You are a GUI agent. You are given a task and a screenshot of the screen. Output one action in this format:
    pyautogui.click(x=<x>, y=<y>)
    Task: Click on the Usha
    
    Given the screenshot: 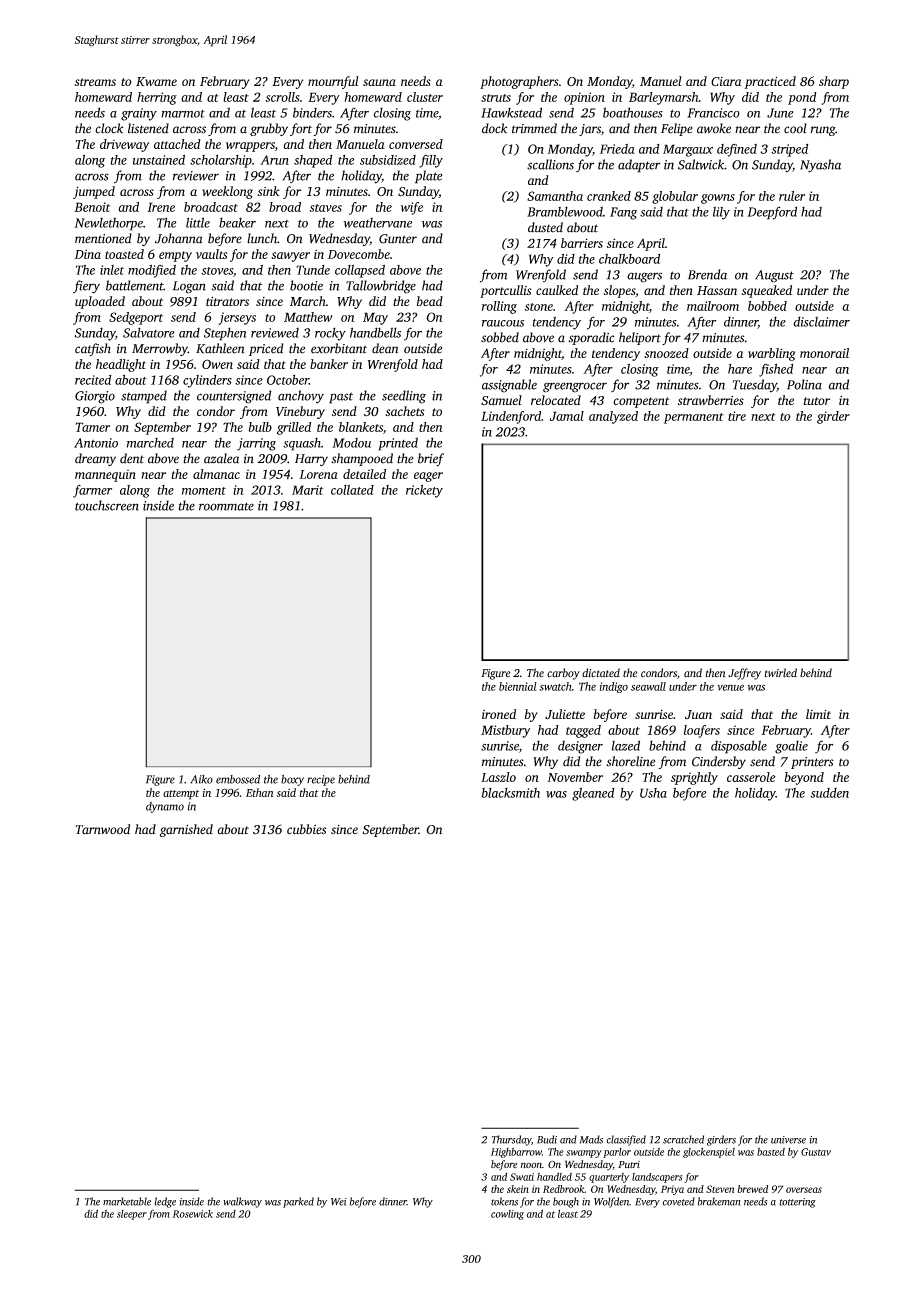 What is the action you would take?
    pyautogui.click(x=653, y=793)
